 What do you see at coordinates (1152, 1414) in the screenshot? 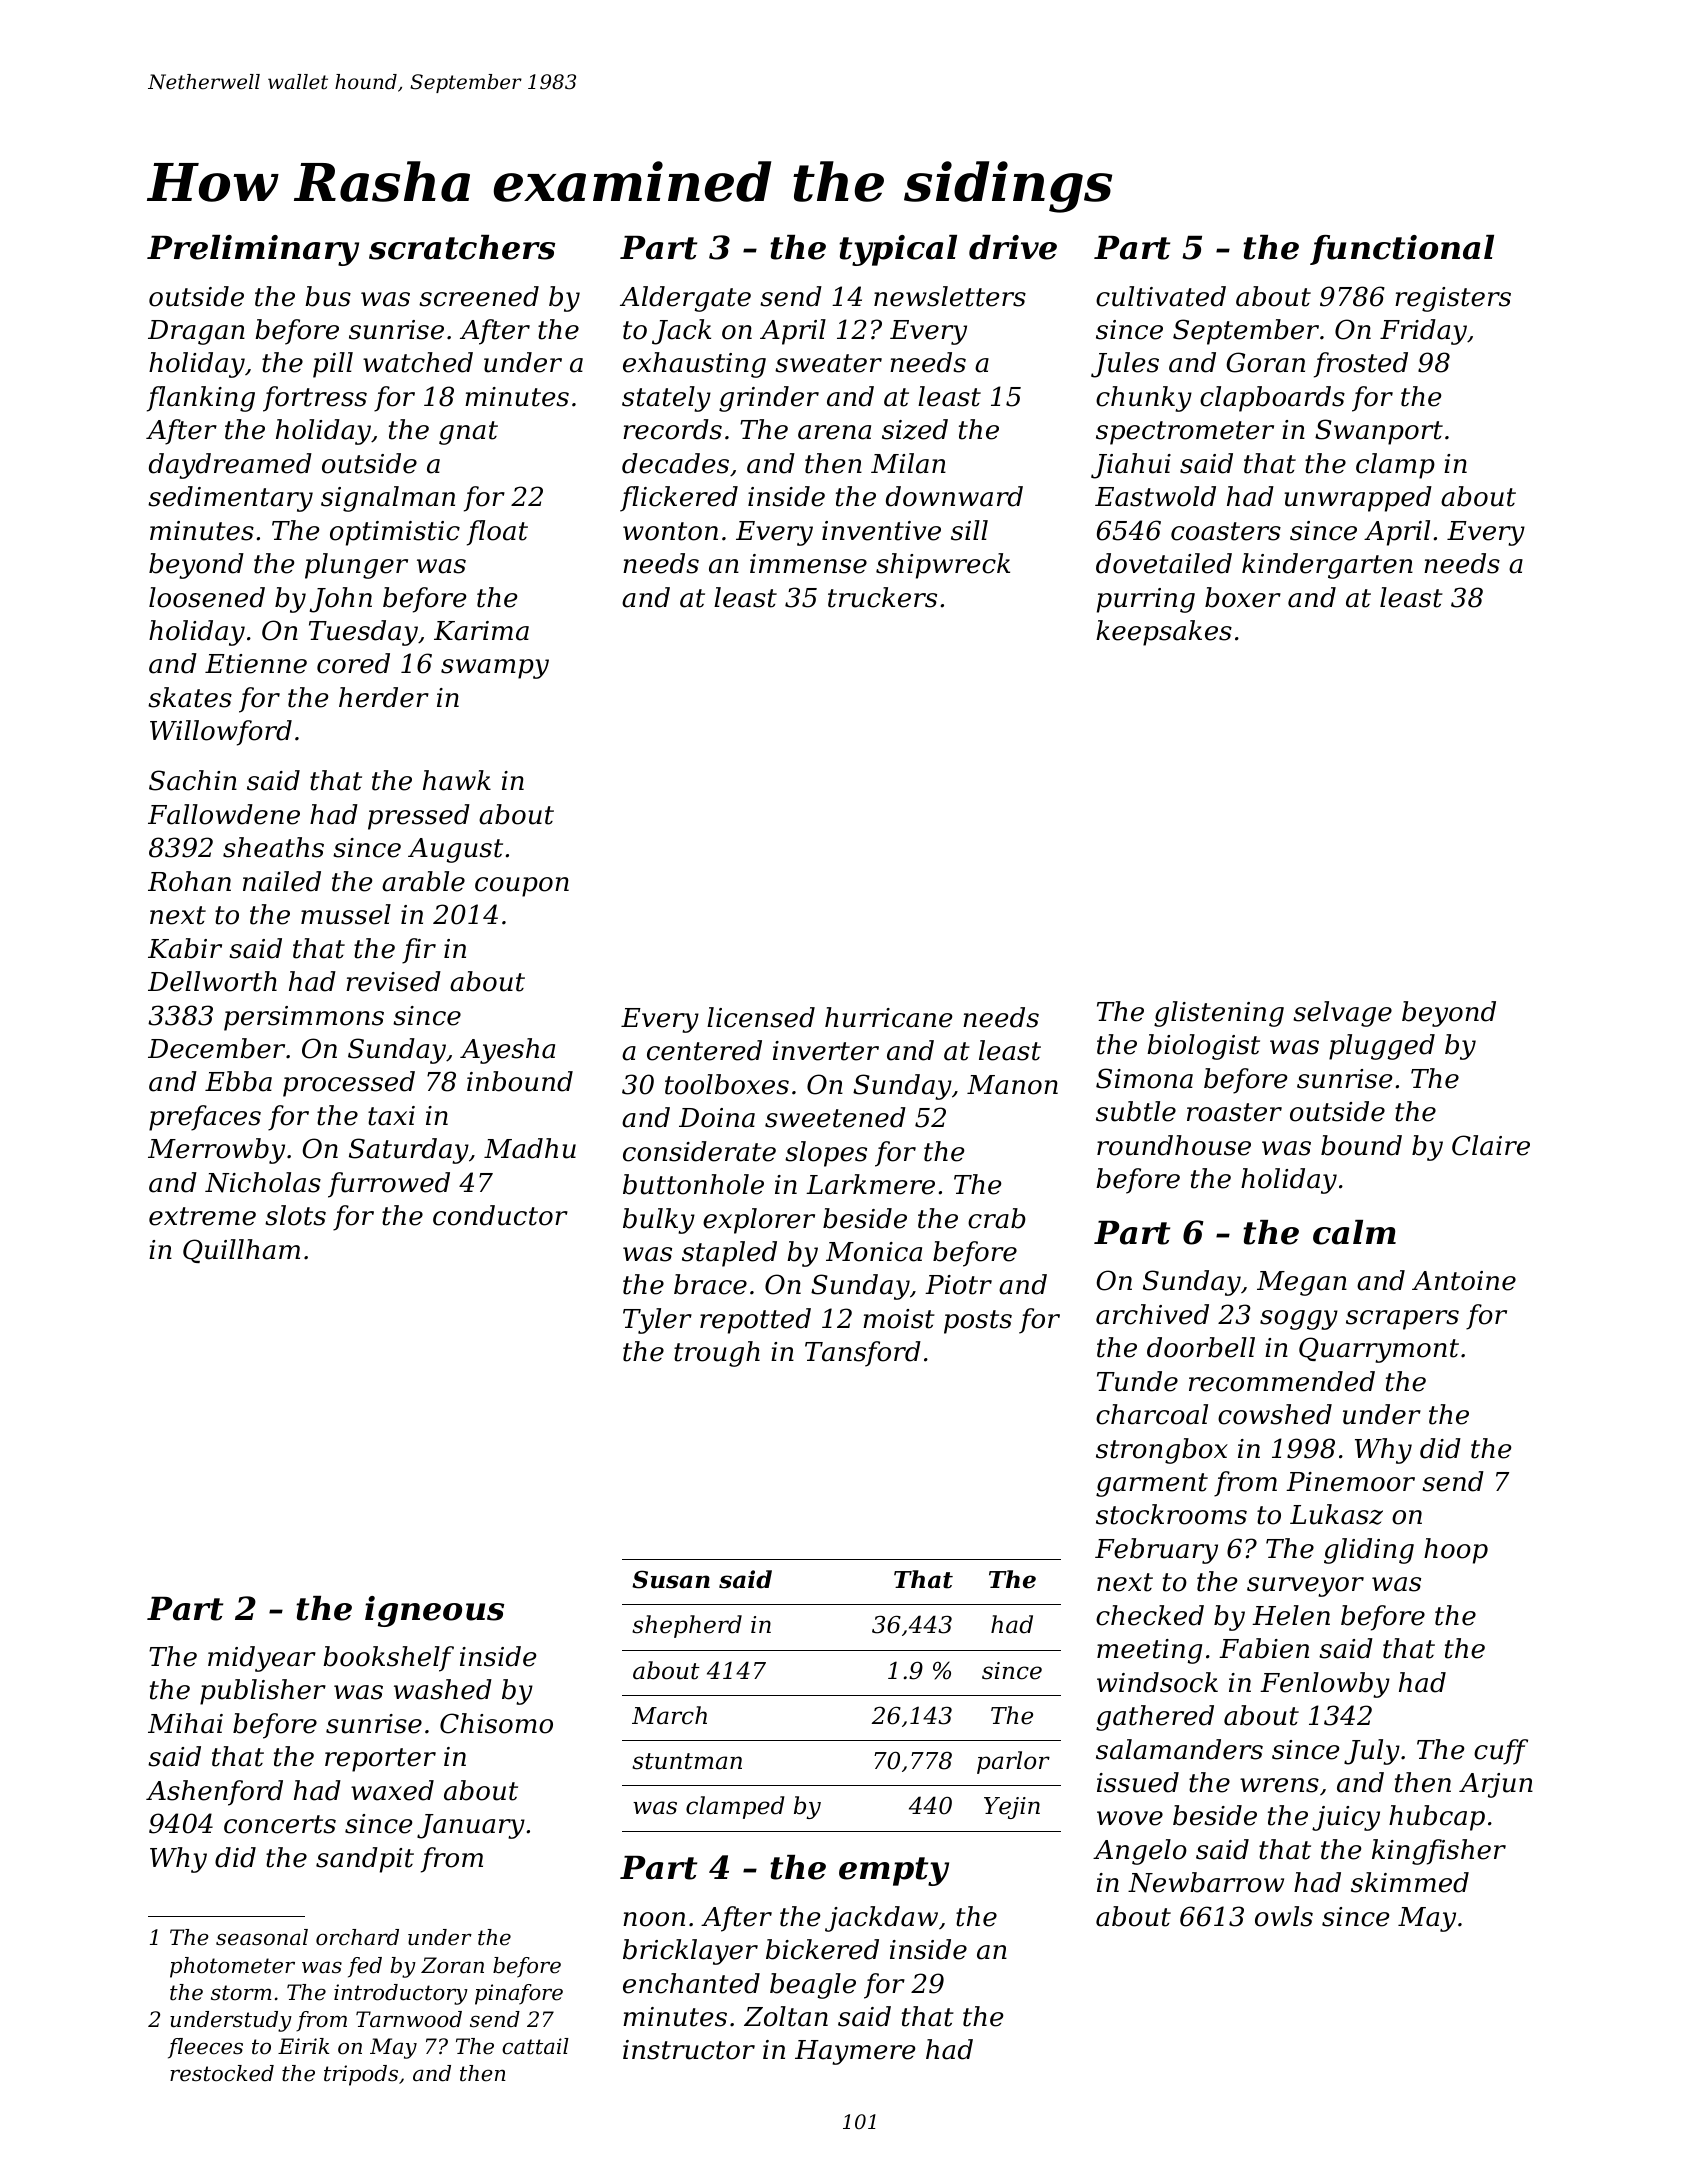
I see `charcoal` at bounding box center [1152, 1414].
